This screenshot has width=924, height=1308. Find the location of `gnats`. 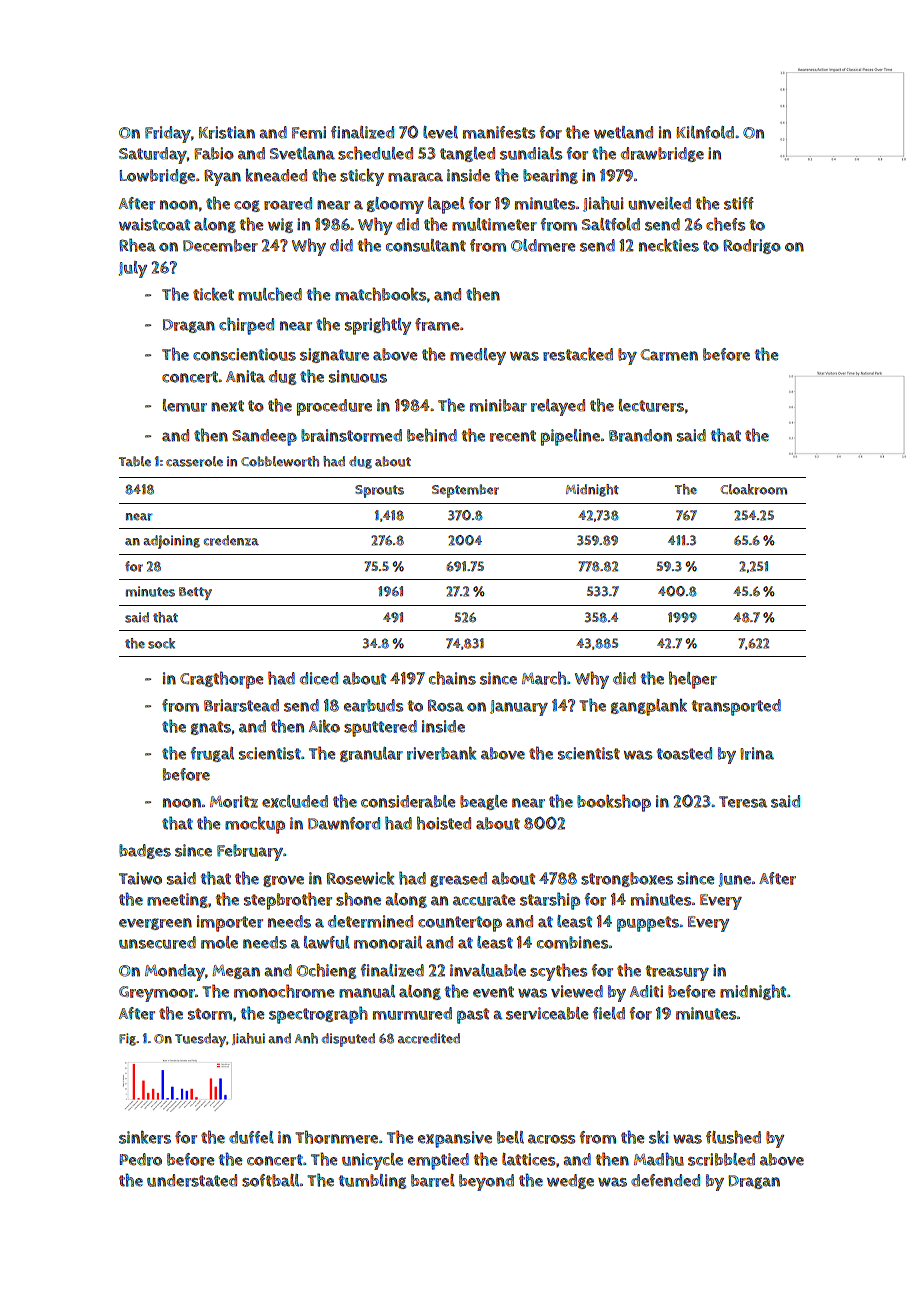

gnats is located at coordinates (211, 728).
